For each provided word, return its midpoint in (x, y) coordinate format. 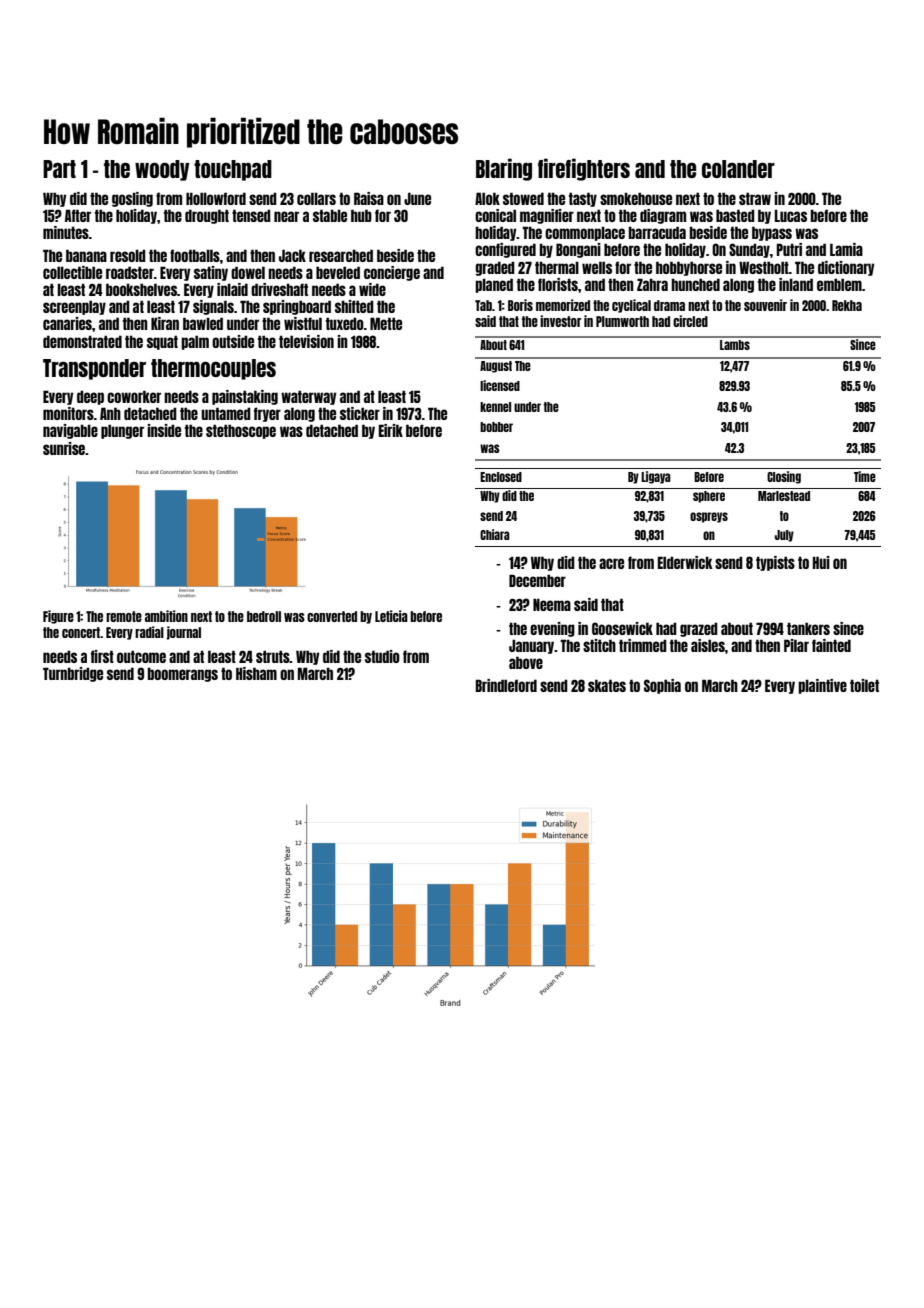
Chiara (495, 534)
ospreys (709, 517)
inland (796, 284)
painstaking (245, 397)
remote (124, 616)
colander (738, 169)
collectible (72, 272)
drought (207, 216)
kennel (495, 407)
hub (361, 215)
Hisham (256, 673)
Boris (520, 305)
